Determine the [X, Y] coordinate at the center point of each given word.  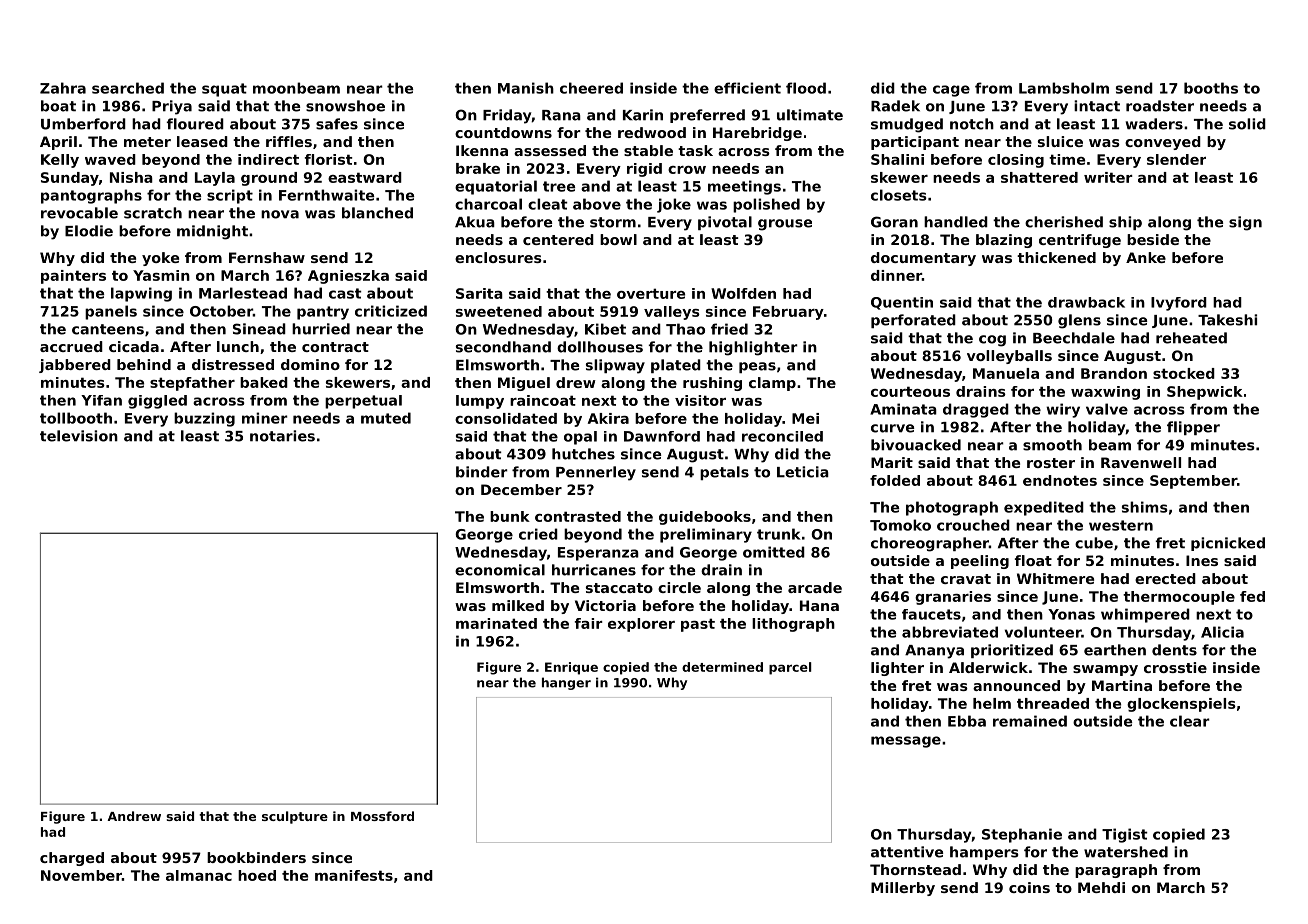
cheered [591, 88]
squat [224, 90]
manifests [354, 875]
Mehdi [1101, 887]
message [906, 742]
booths [1211, 88]
